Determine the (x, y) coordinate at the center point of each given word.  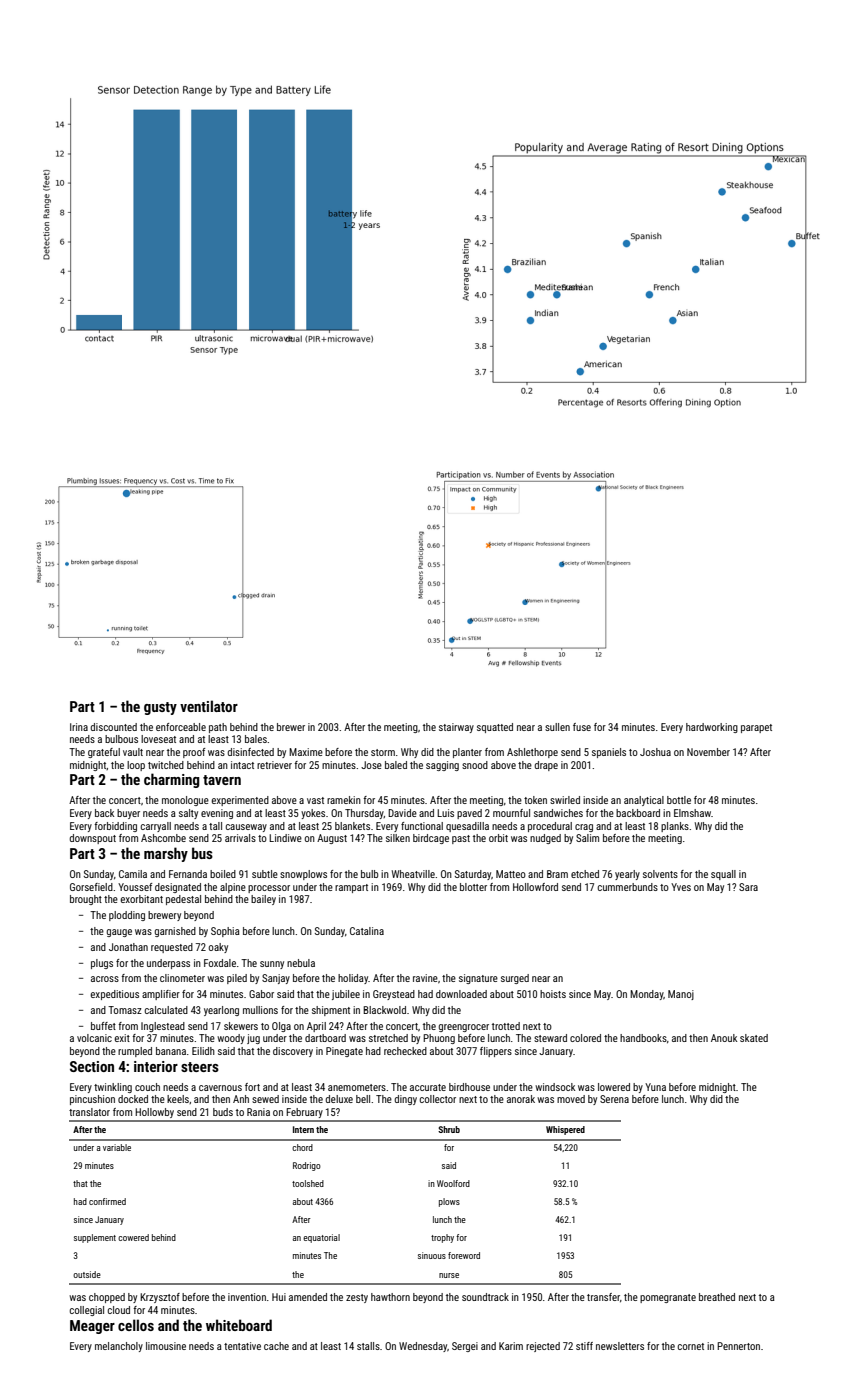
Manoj (681, 995)
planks (675, 827)
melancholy (119, 1347)
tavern (222, 780)
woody (231, 1039)
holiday (353, 979)
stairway (456, 728)
